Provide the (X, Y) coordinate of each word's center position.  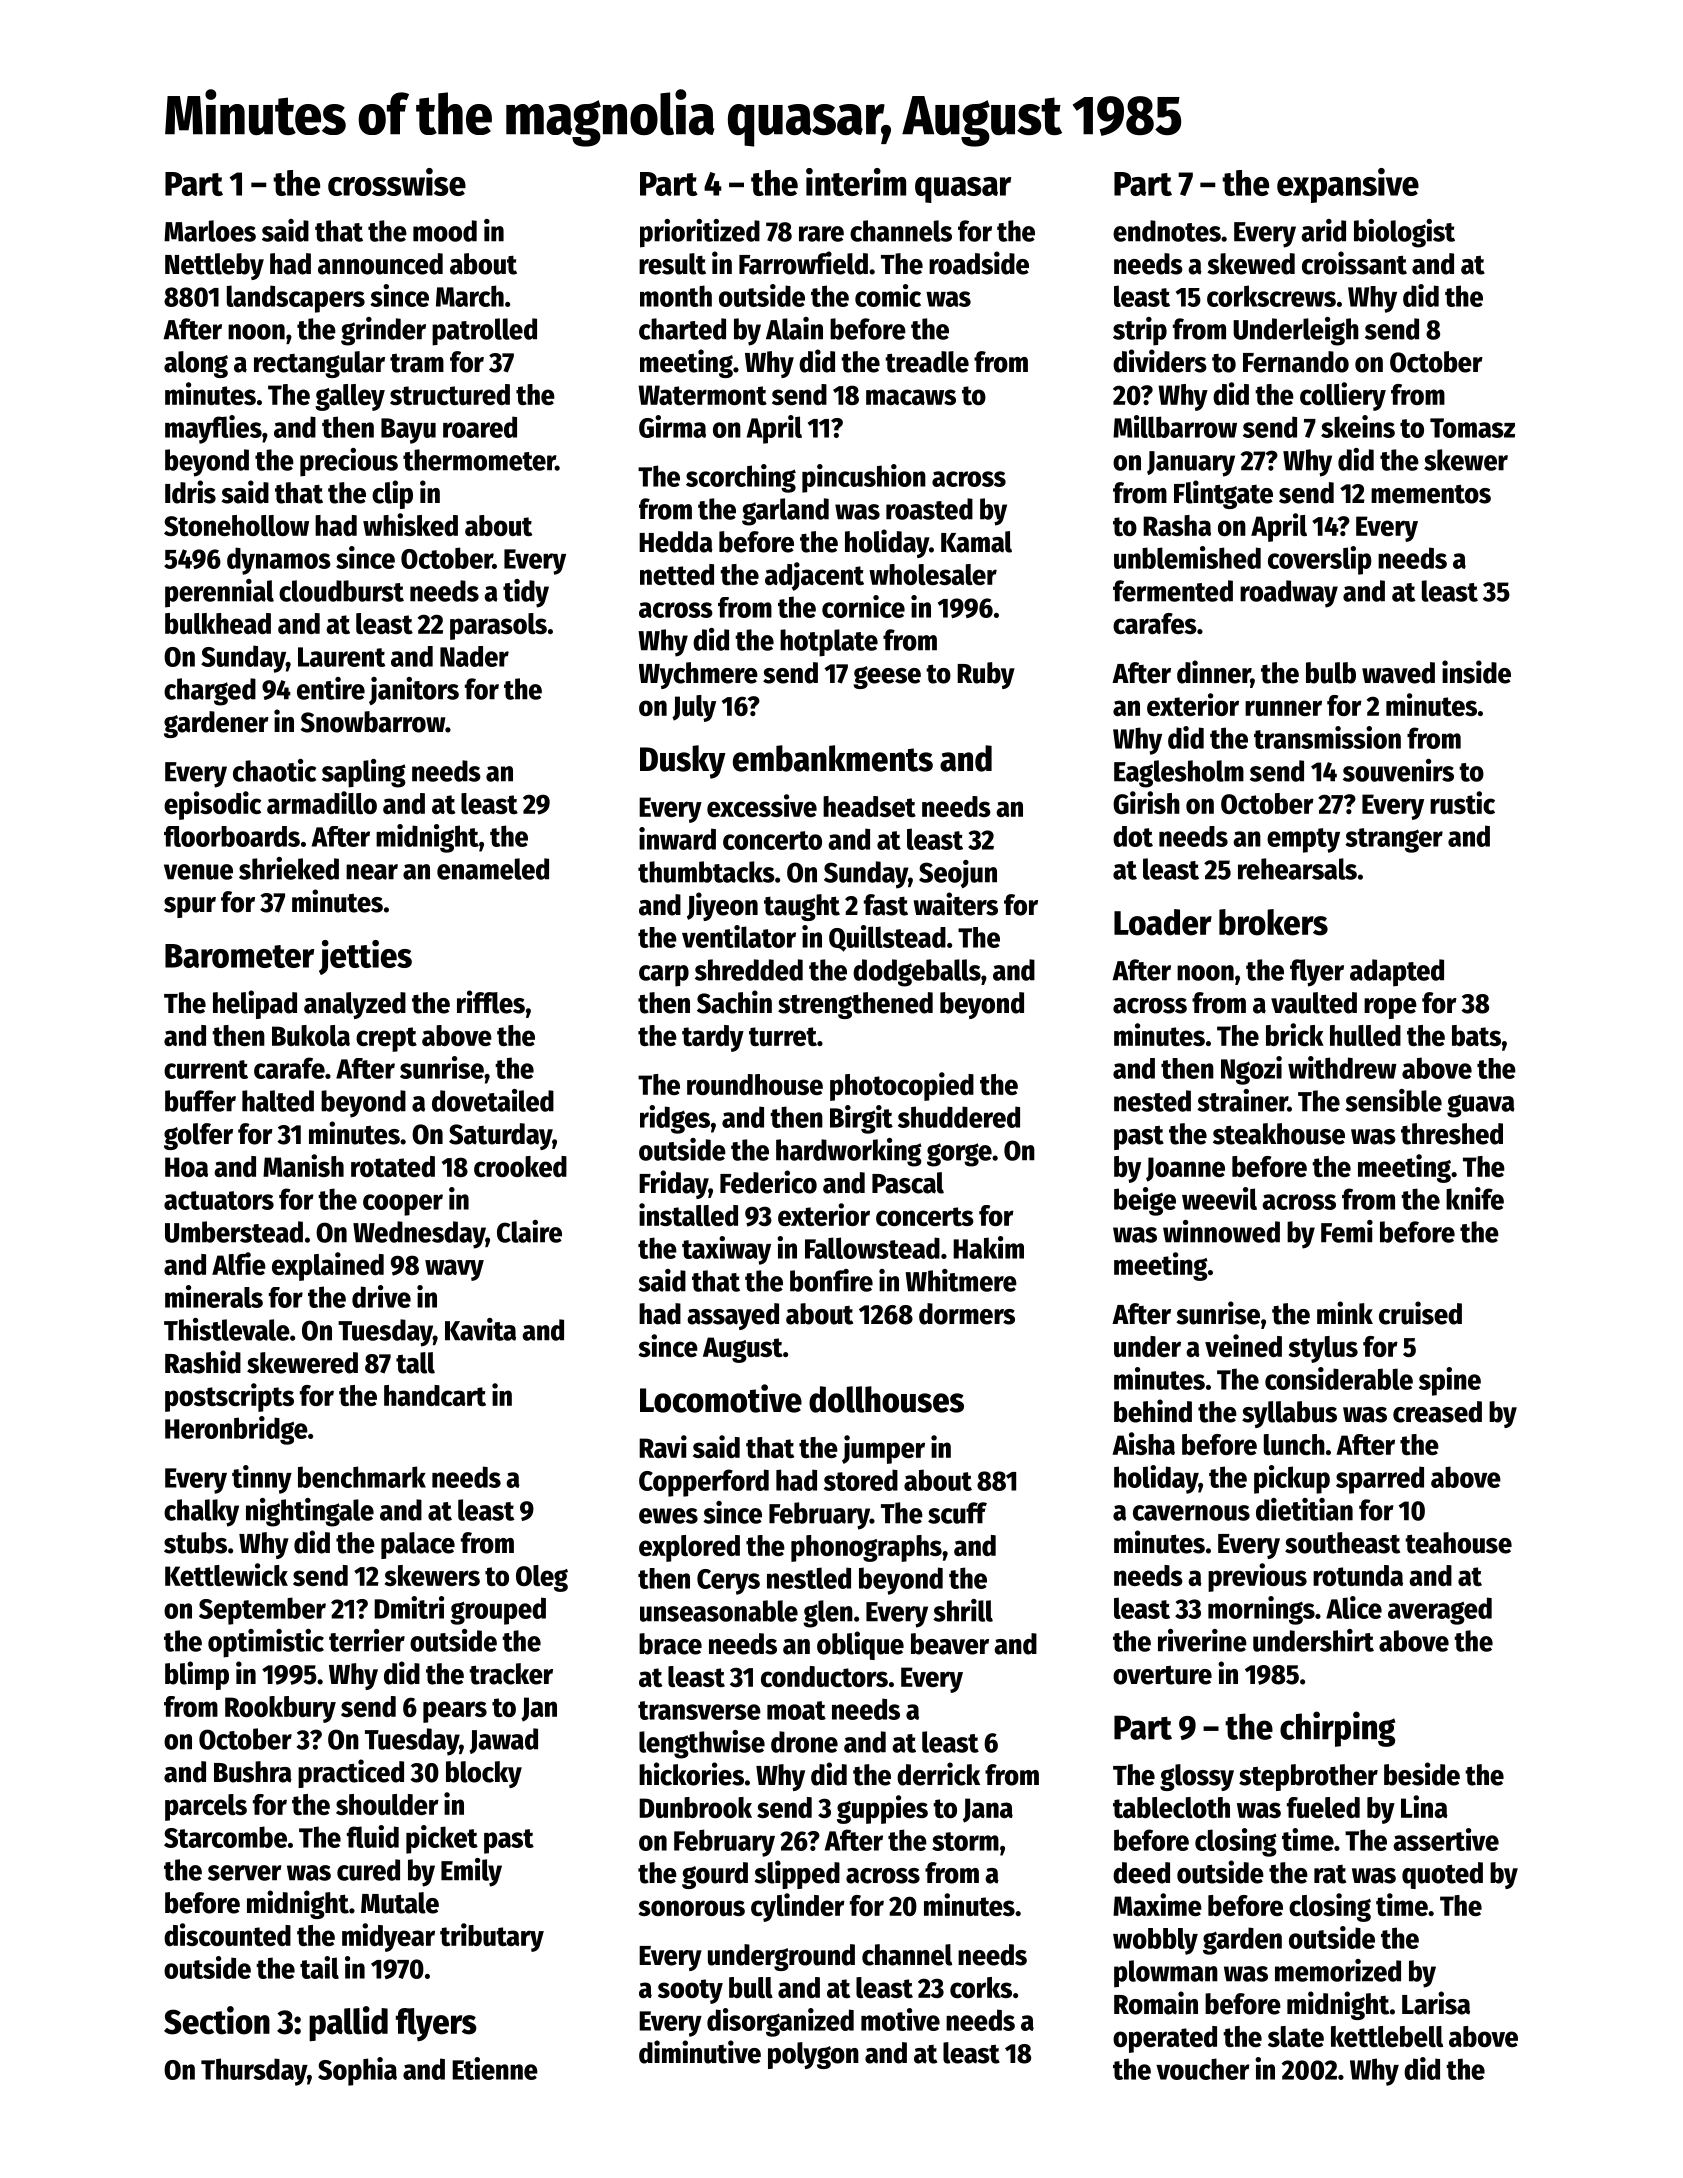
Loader (1163, 922)
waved (1398, 673)
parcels (206, 1807)
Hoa (186, 1167)
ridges (675, 1119)
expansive (1348, 185)
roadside (979, 263)
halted (278, 1101)
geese (887, 677)
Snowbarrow (373, 722)
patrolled (484, 332)
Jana (988, 1810)
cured (368, 1870)
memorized (1338, 1970)
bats (1476, 1035)
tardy (713, 1038)
